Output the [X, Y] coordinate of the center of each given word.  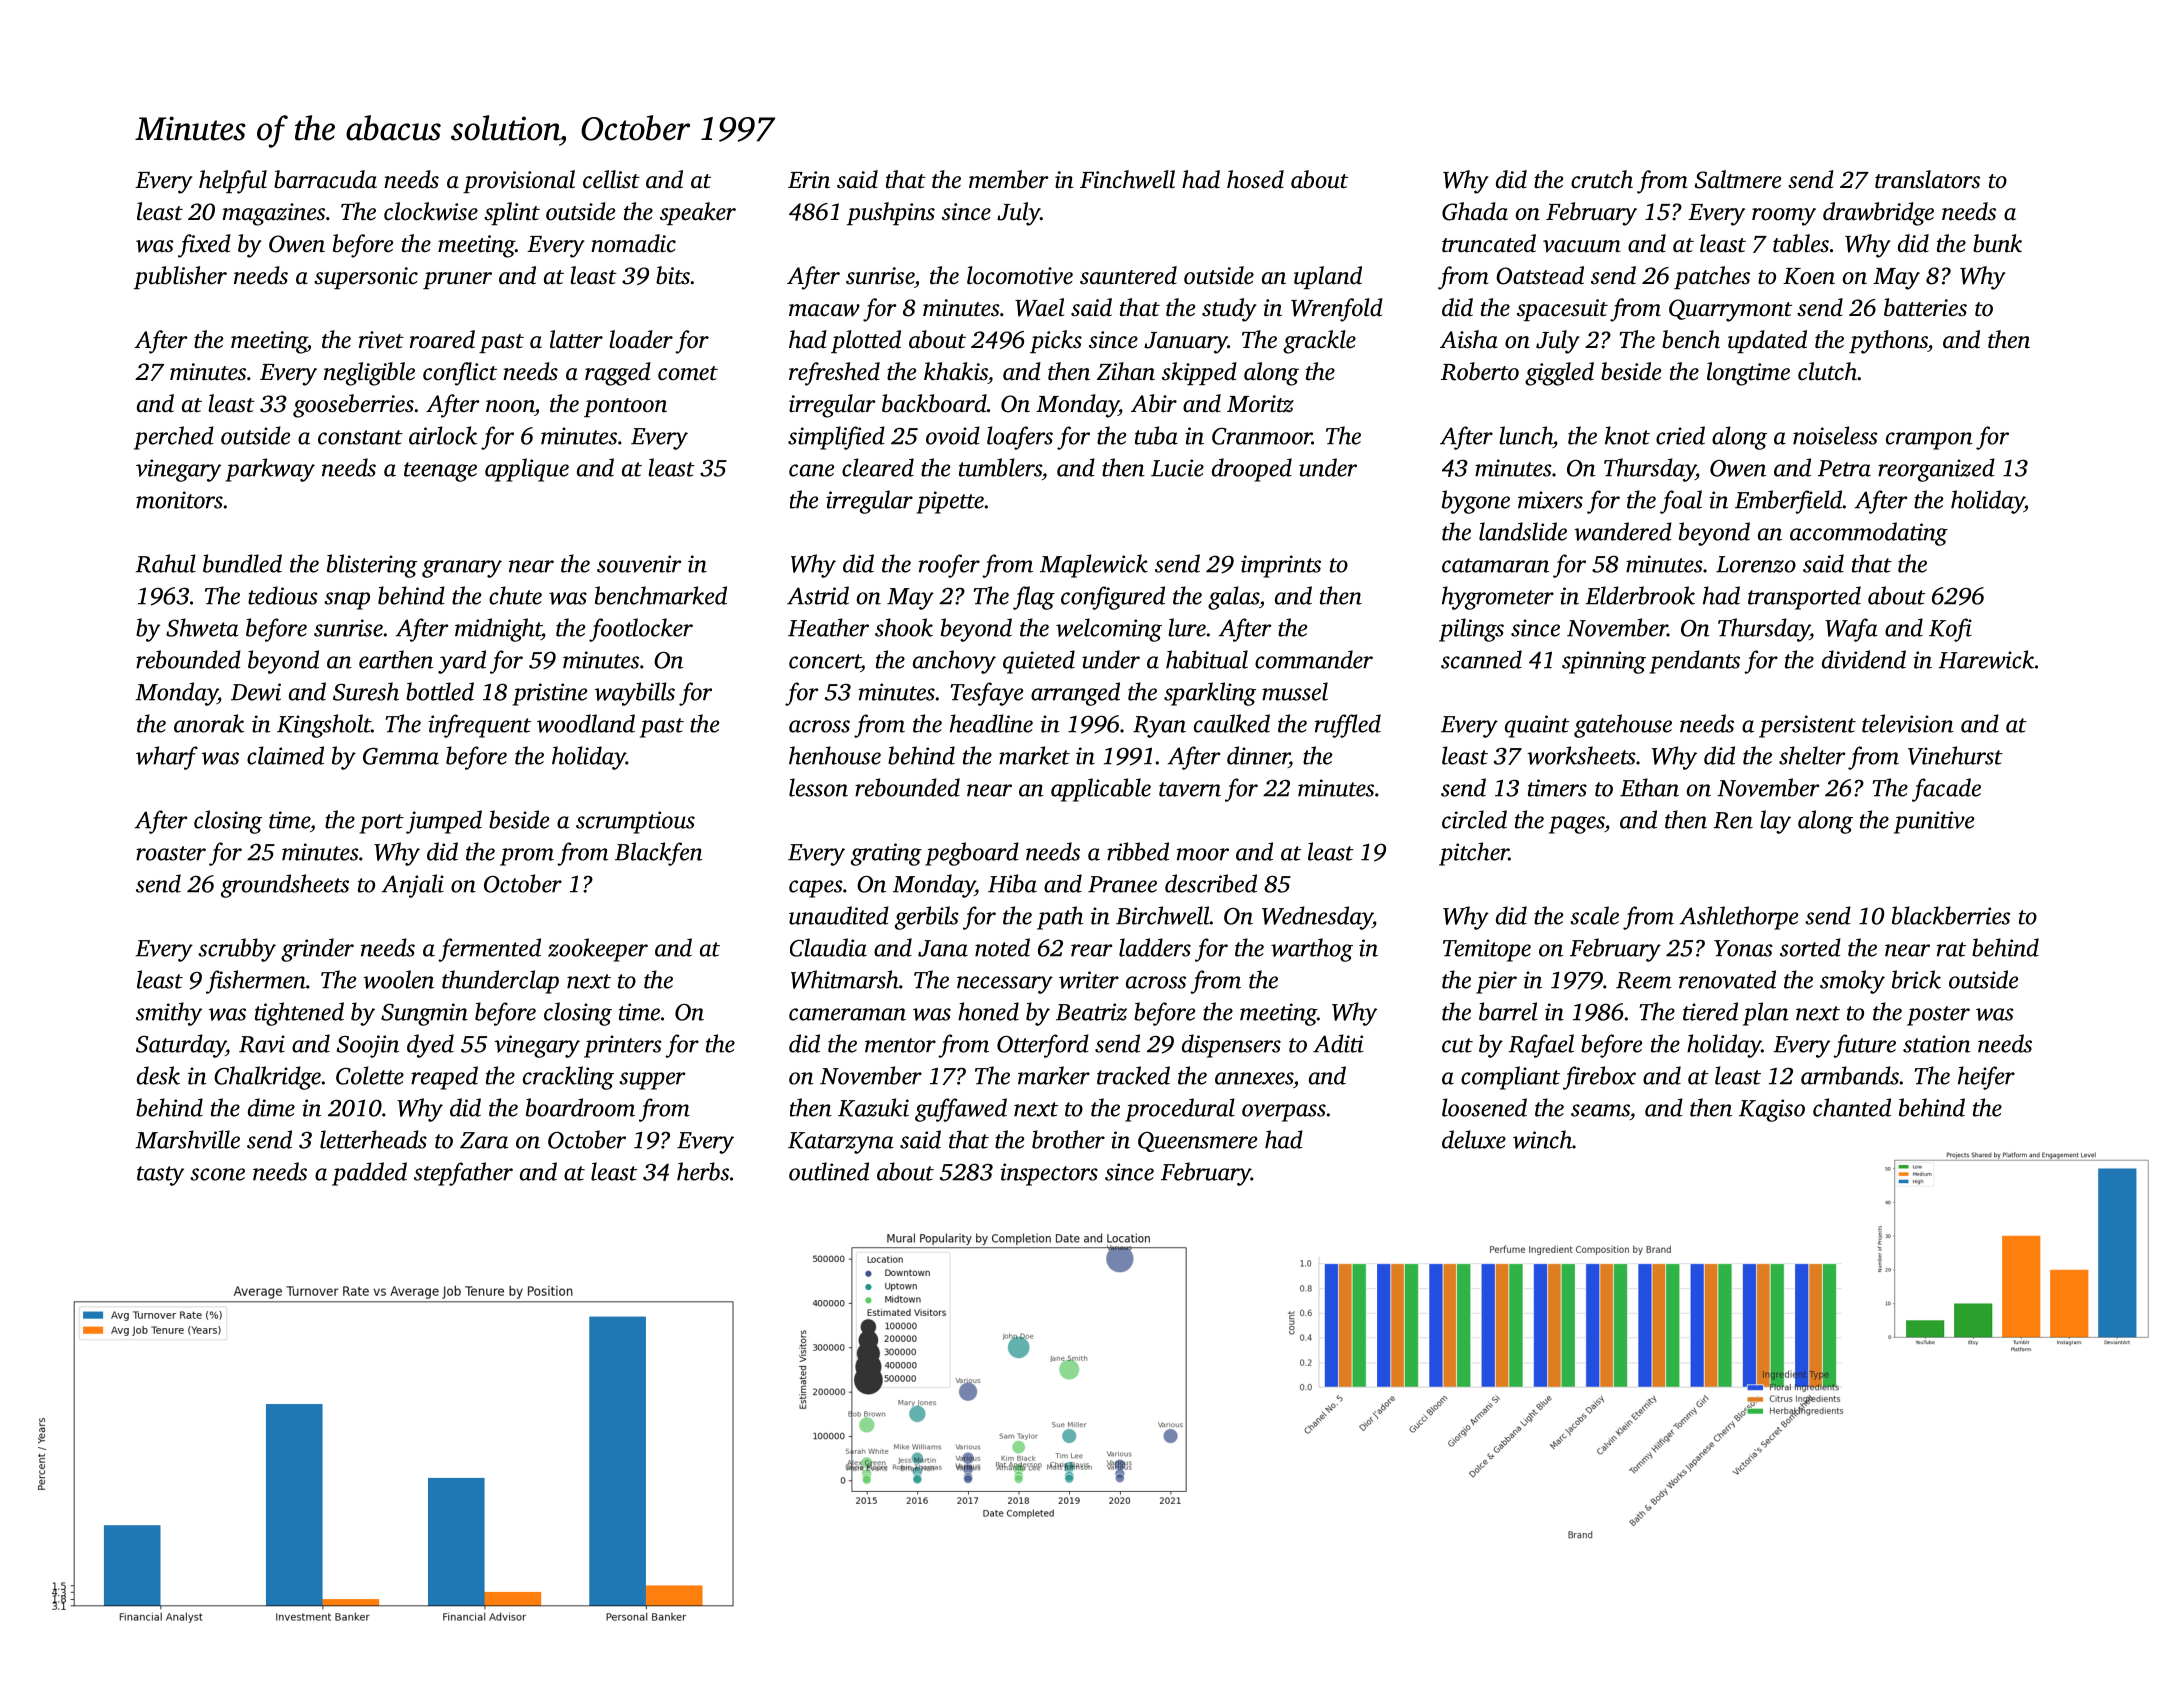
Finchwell [1127, 179]
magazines [274, 214]
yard [462, 662]
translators [1927, 179]
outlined [829, 1171]
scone [217, 1174]
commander [1314, 659]
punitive [1934, 822]
